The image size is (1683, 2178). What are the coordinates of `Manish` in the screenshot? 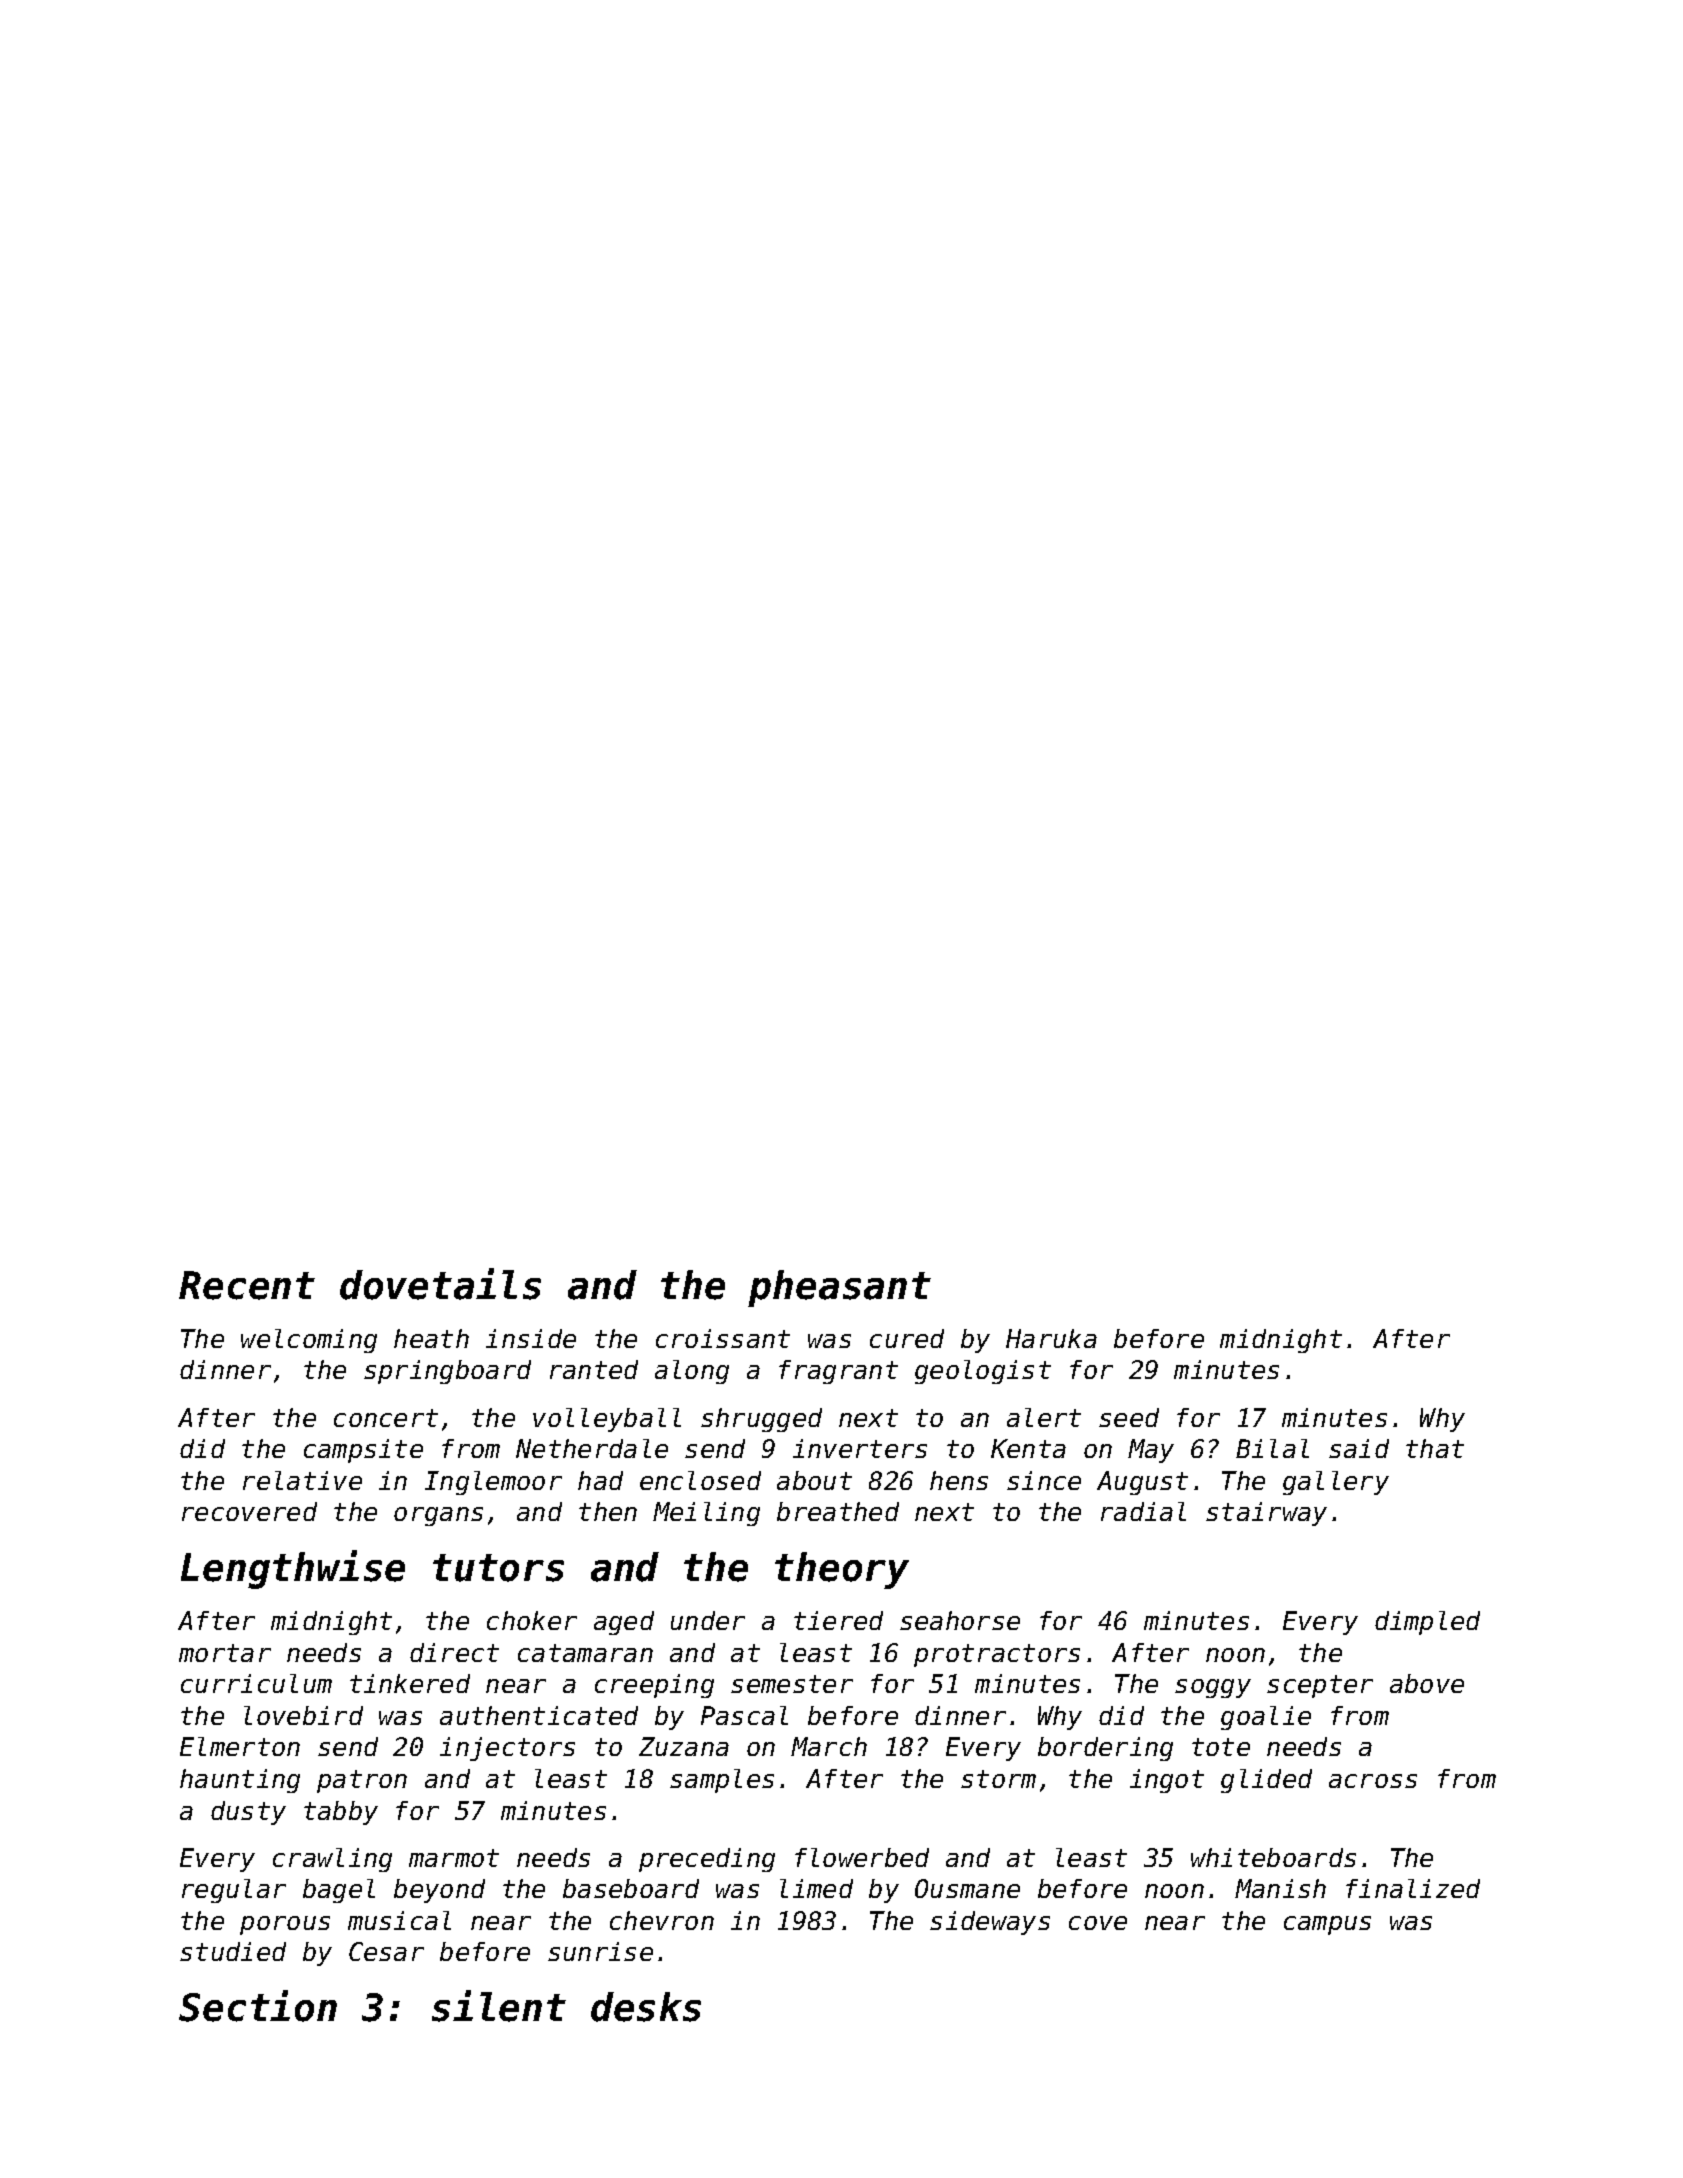 It's located at (1280, 1888).
